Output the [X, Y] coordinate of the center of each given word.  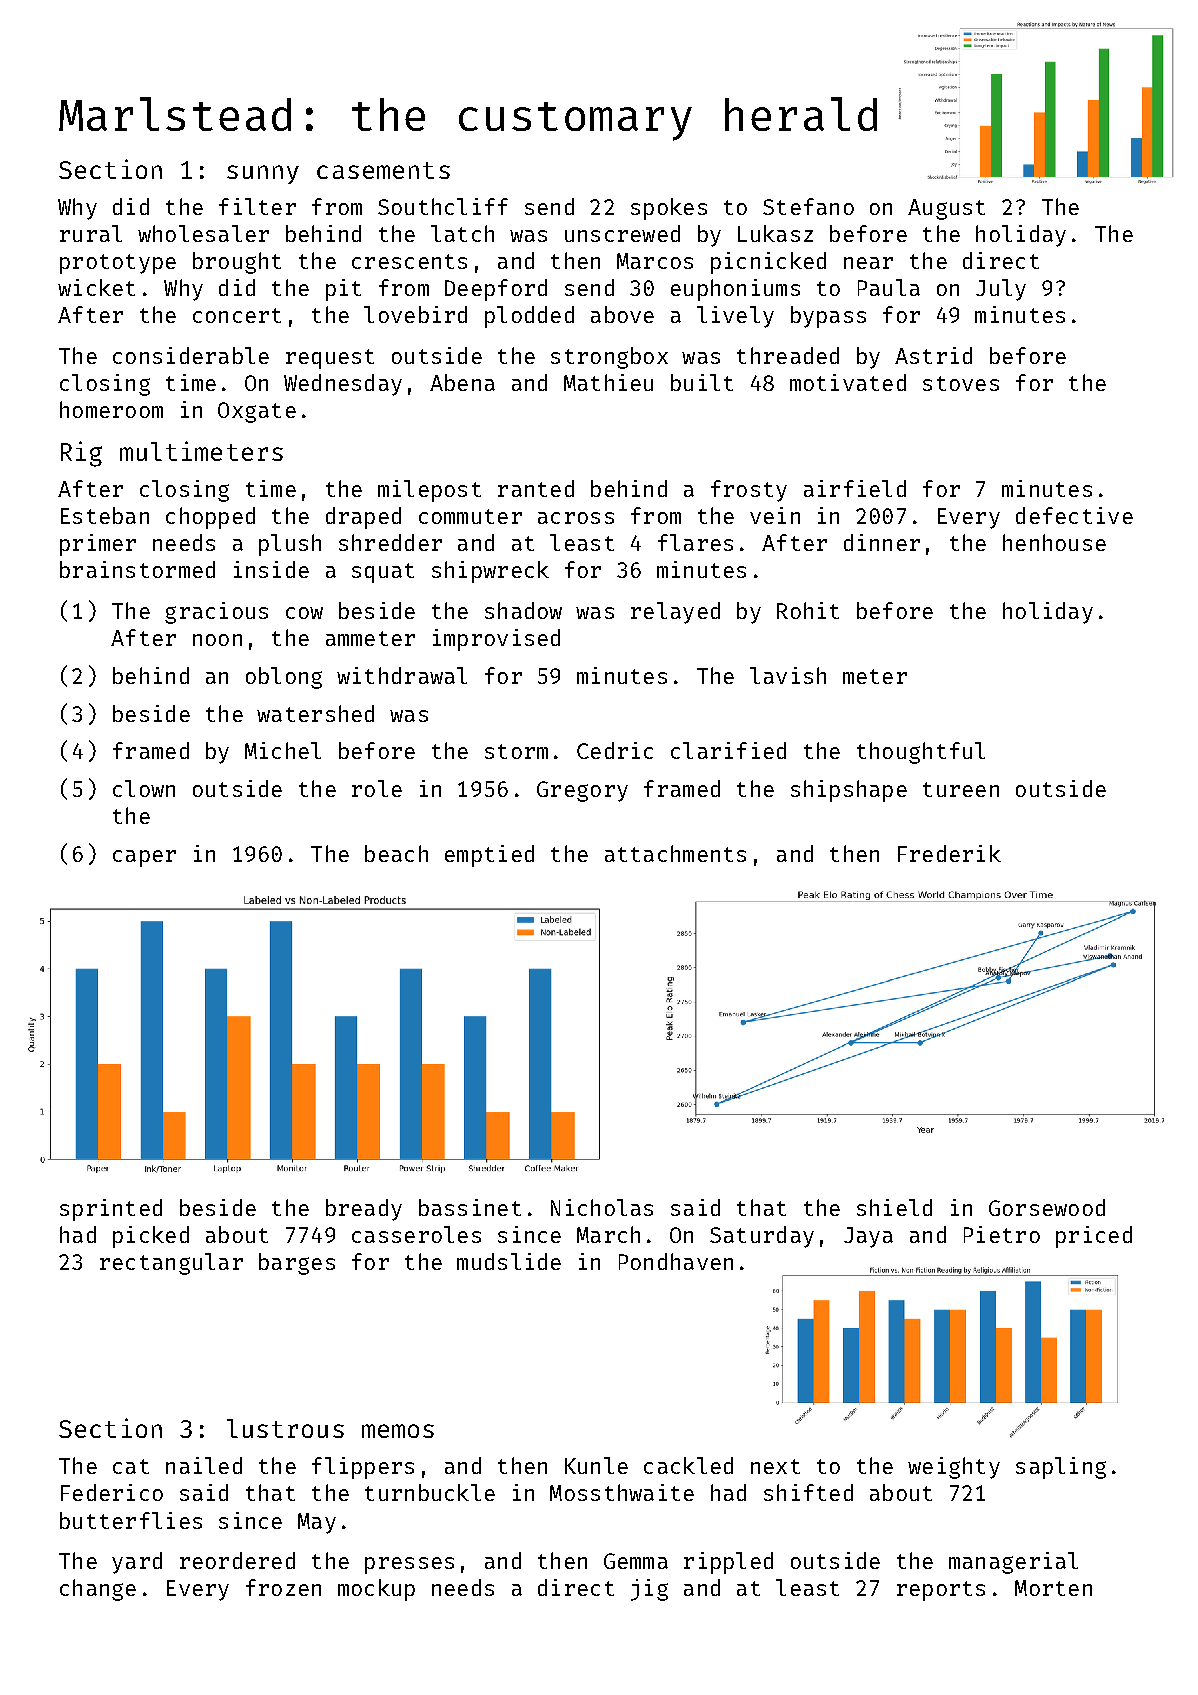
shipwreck [490, 572]
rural [91, 233]
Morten [1053, 1588]
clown [144, 788]
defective [1074, 515]
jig [649, 1590]
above [622, 314]
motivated [848, 382]
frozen [283, 1587]
